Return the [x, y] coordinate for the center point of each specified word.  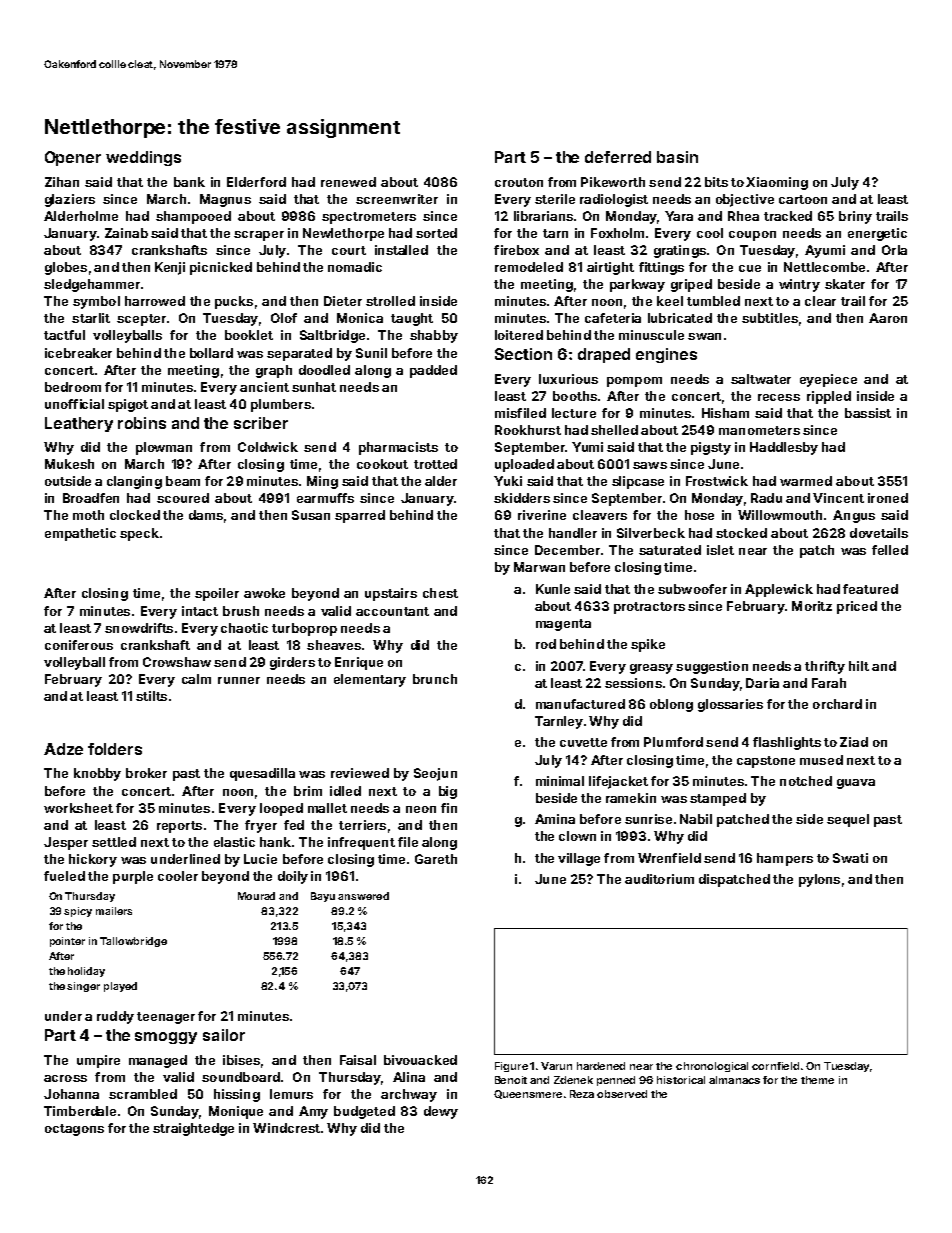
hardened [601, 1066]
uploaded [524, 465]
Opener [73, 158]
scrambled [143, 1094]
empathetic [80, 534]
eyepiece [828, 380]
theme [817, 1080]
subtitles [770, 318]
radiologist [614, 200]
